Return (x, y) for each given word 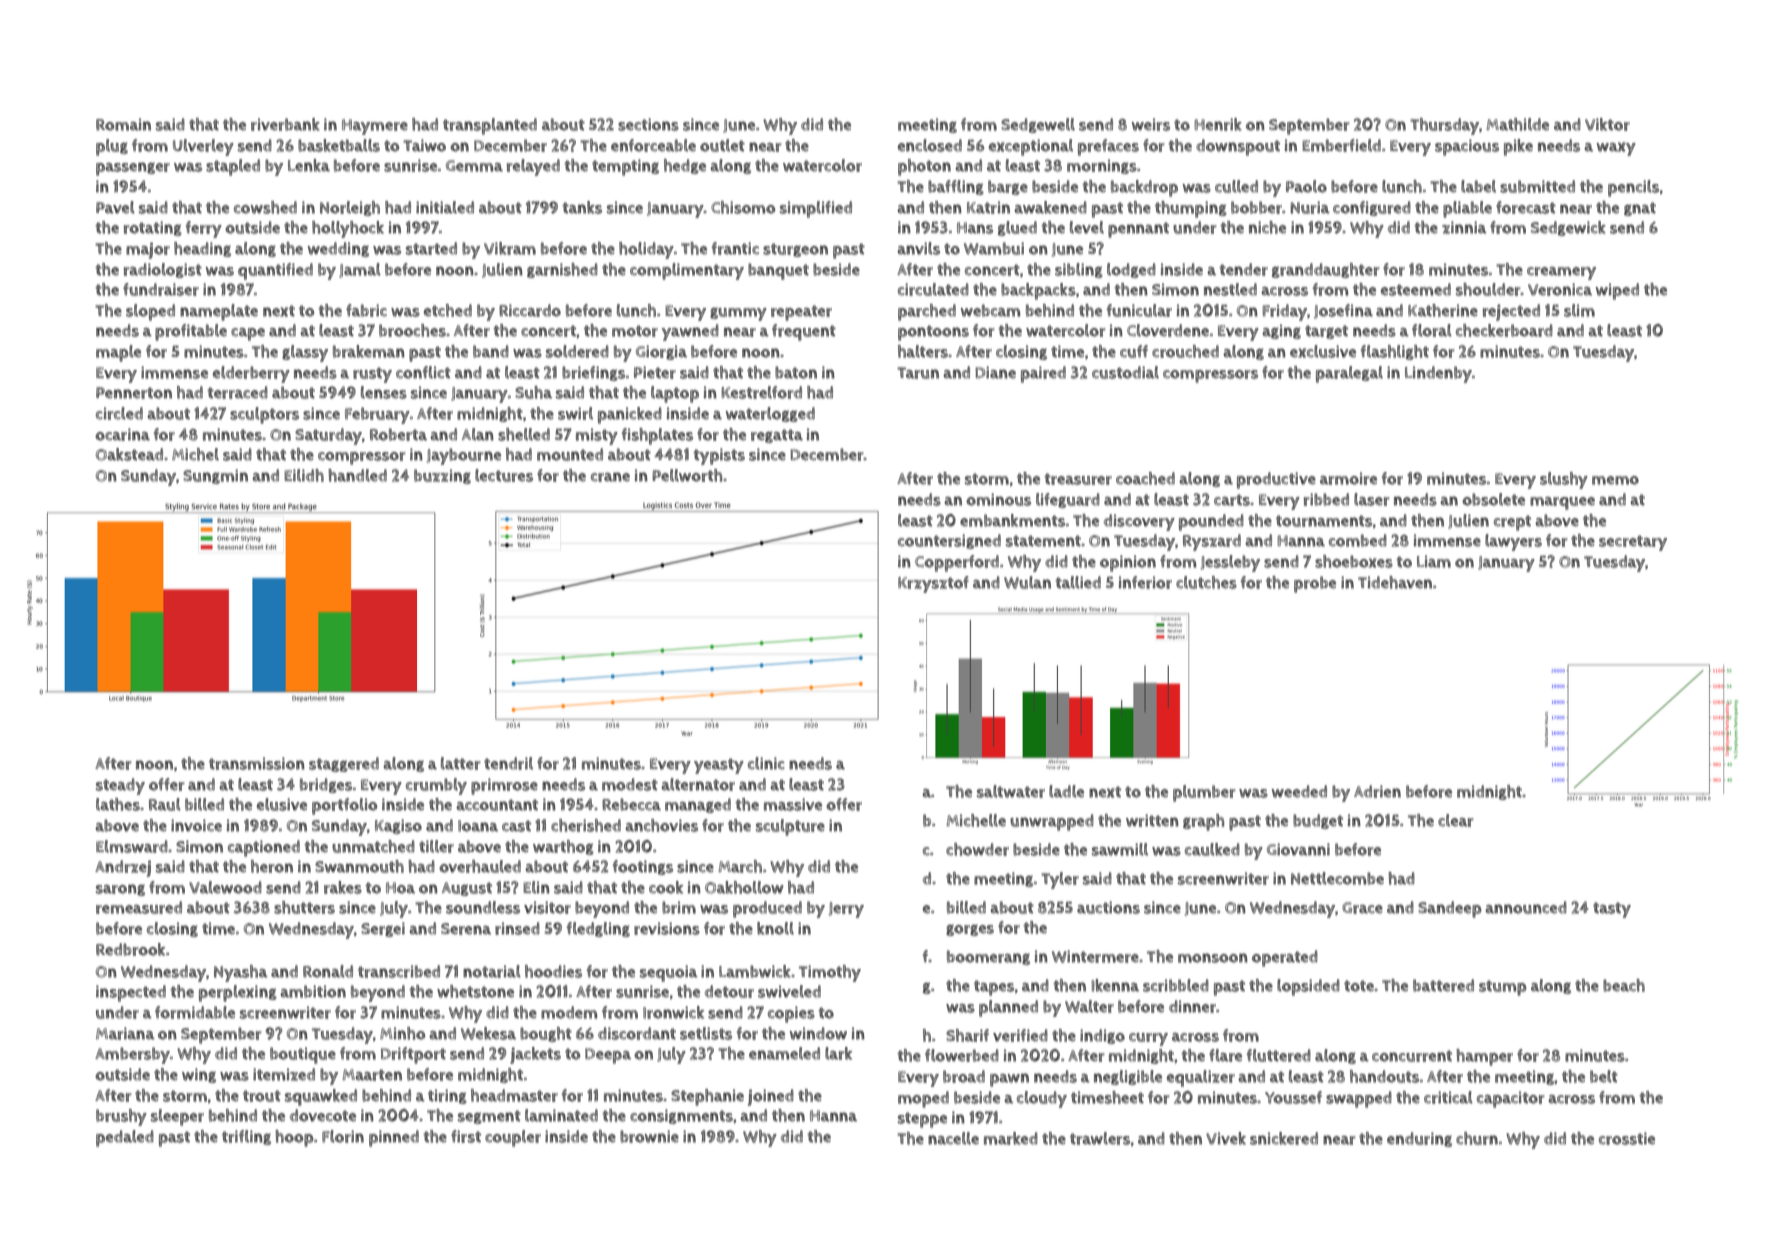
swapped (1359, 1099)
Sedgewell (1038, 125)
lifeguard (1068, 500)
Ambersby (132, 1055)
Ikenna (1115, 985)
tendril (508, 763)
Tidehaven (1395, 582)
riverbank (285, 124)
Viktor (1607, 124)
